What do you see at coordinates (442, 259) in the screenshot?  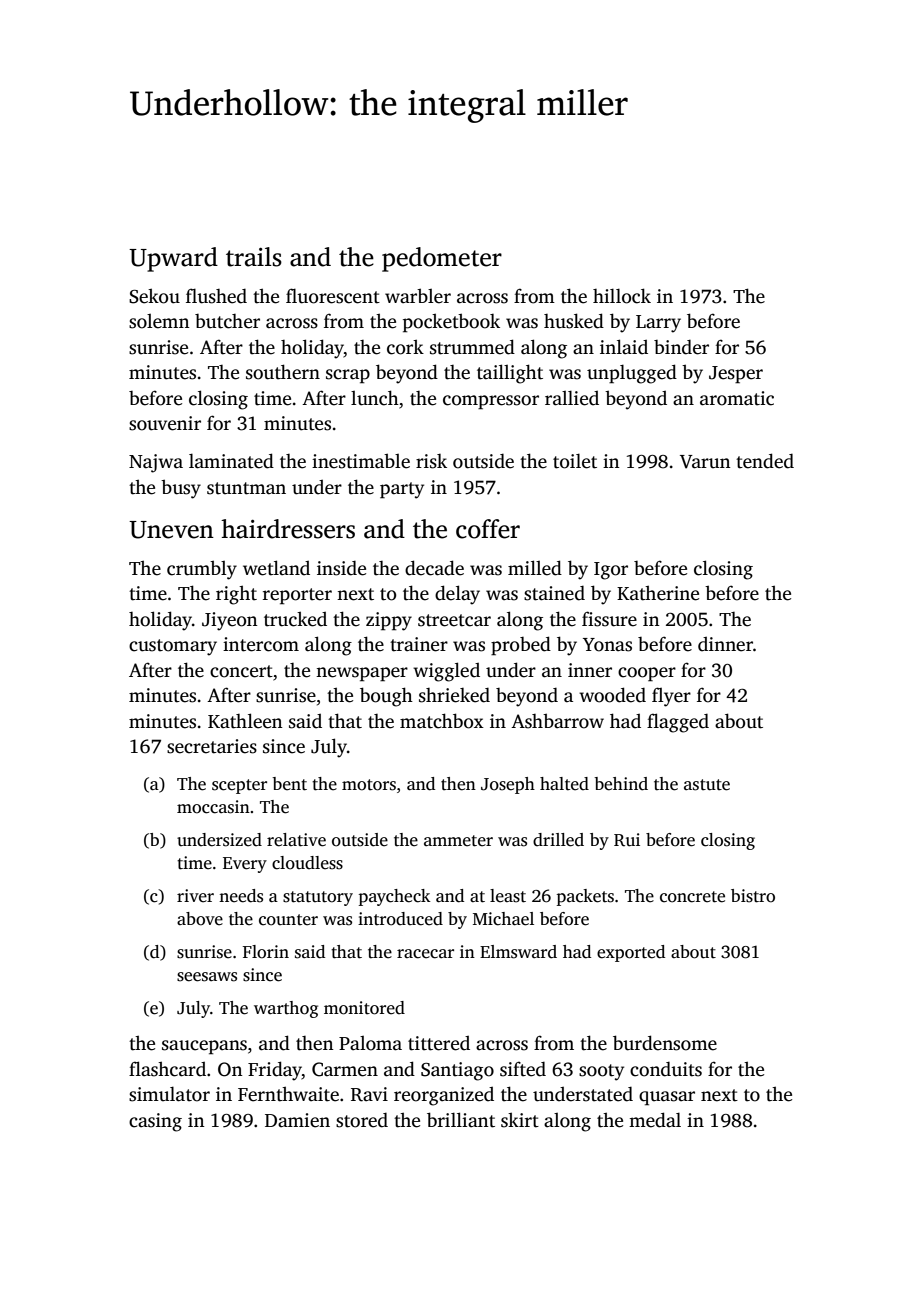 I see `pedometer` at bounding box center [442, 259].
